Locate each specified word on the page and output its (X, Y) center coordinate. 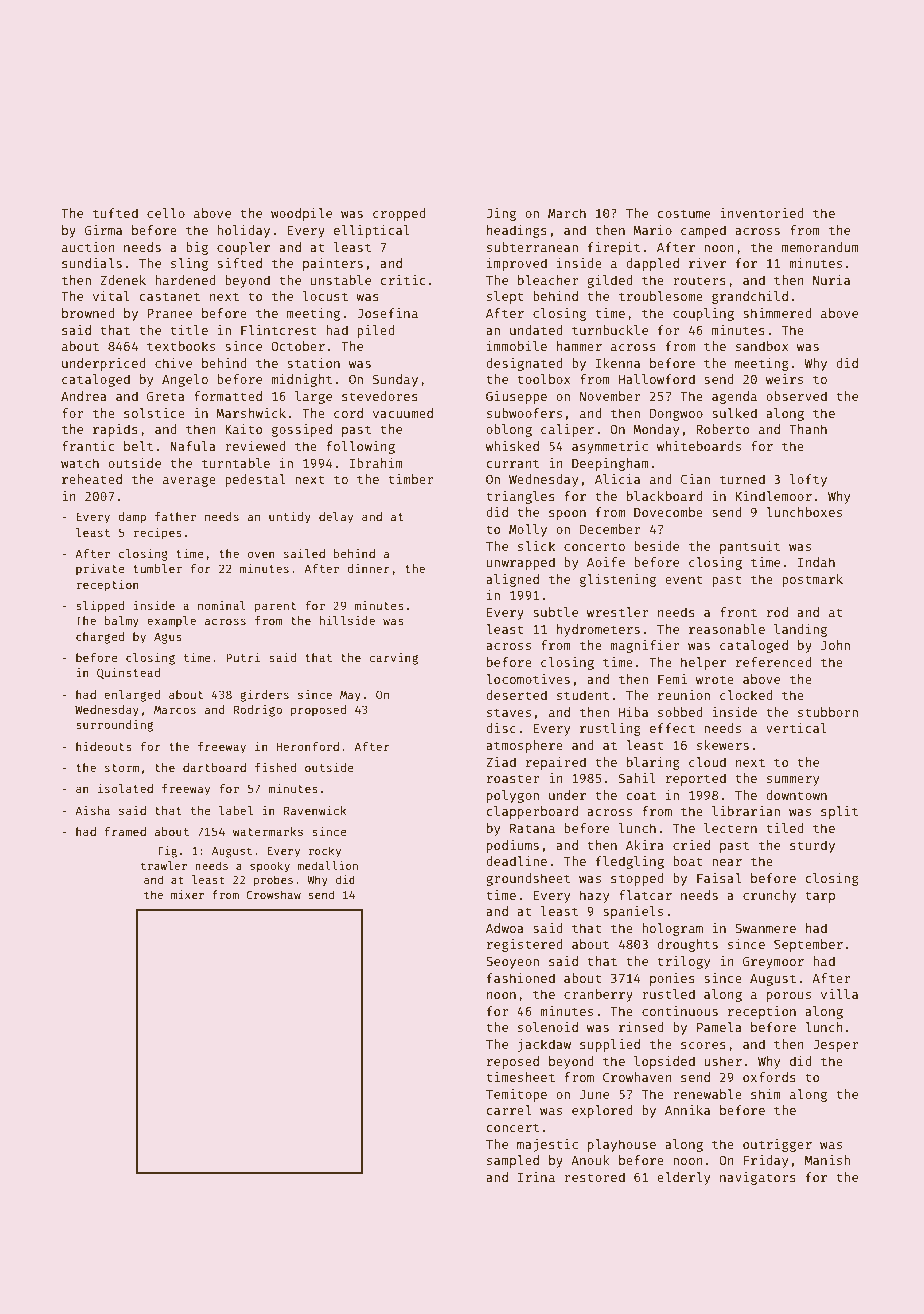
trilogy (683, 962)
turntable (236, 463)
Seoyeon (512, 963)
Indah (816, 562)
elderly (683, 1178)
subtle (555, 612)
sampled (513, 1161)
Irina (536, 1177)
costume (684, 213)
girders (264, 696)
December (610, 529)
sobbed (680, 712)
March (567, 213)
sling (189, 264)
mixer (187, 894)
